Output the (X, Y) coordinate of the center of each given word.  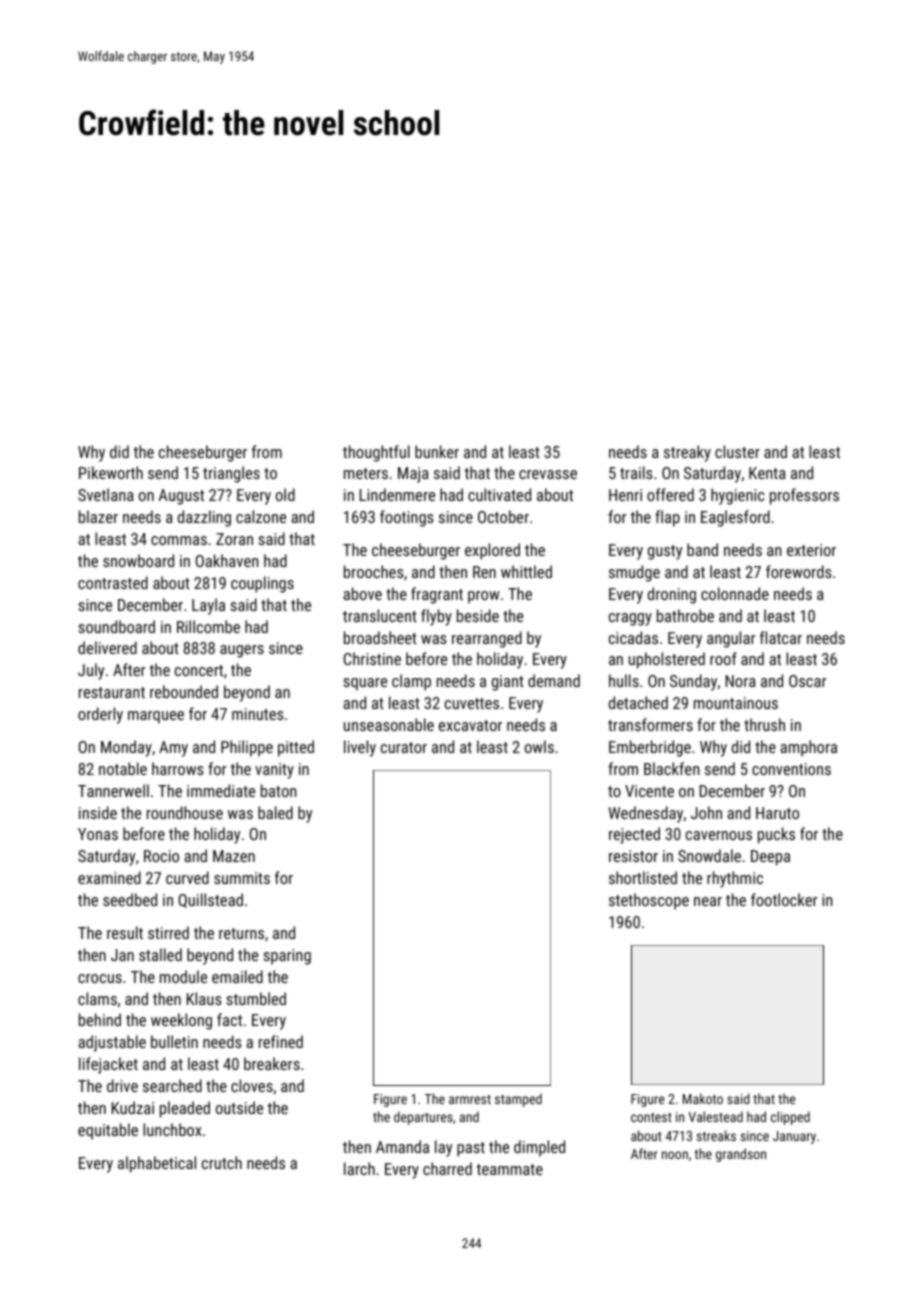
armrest (470, 1099)
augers (242, 651)
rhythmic (735, 879)
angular (731, 639)
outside (239, 1107)
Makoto (703, 1098)
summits (242, 878)
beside (478, 615)
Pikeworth (111, 472)
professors (804, 496)
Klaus (204, 998)
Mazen (234, 856)
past (471, 1149)
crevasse (548, 474)
